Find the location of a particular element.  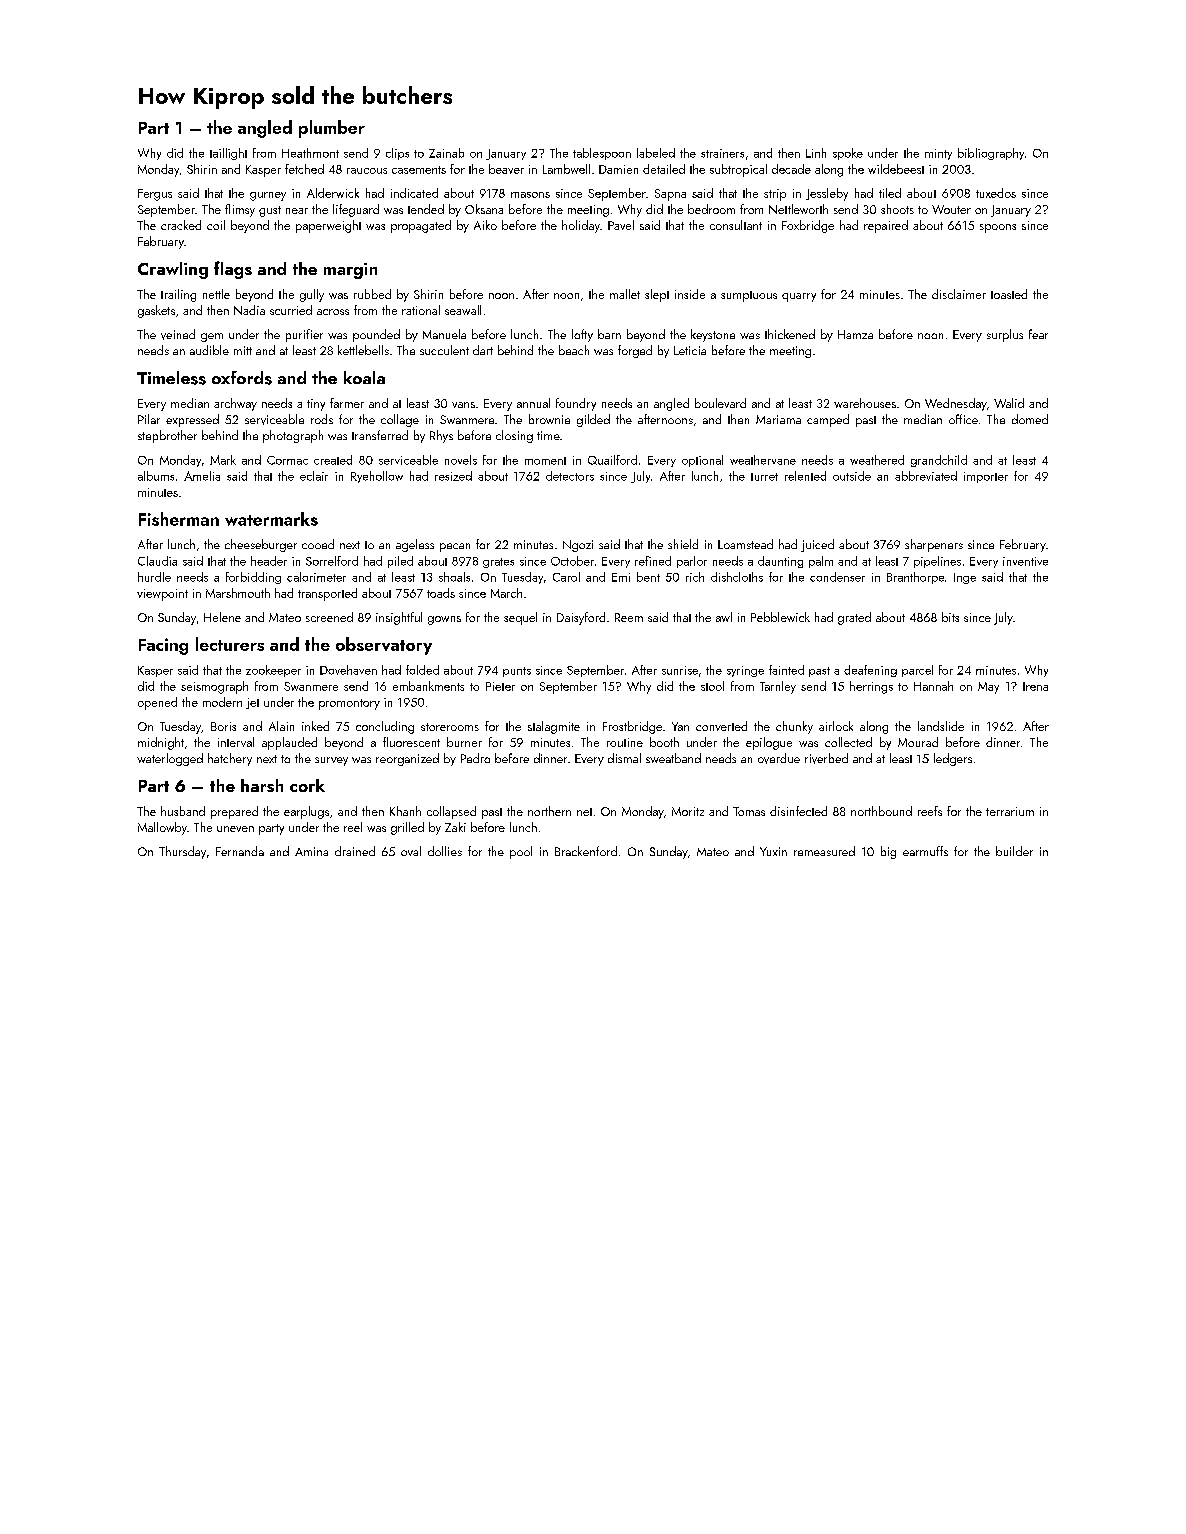

Fernanda is located at coordinates (240, 851).
